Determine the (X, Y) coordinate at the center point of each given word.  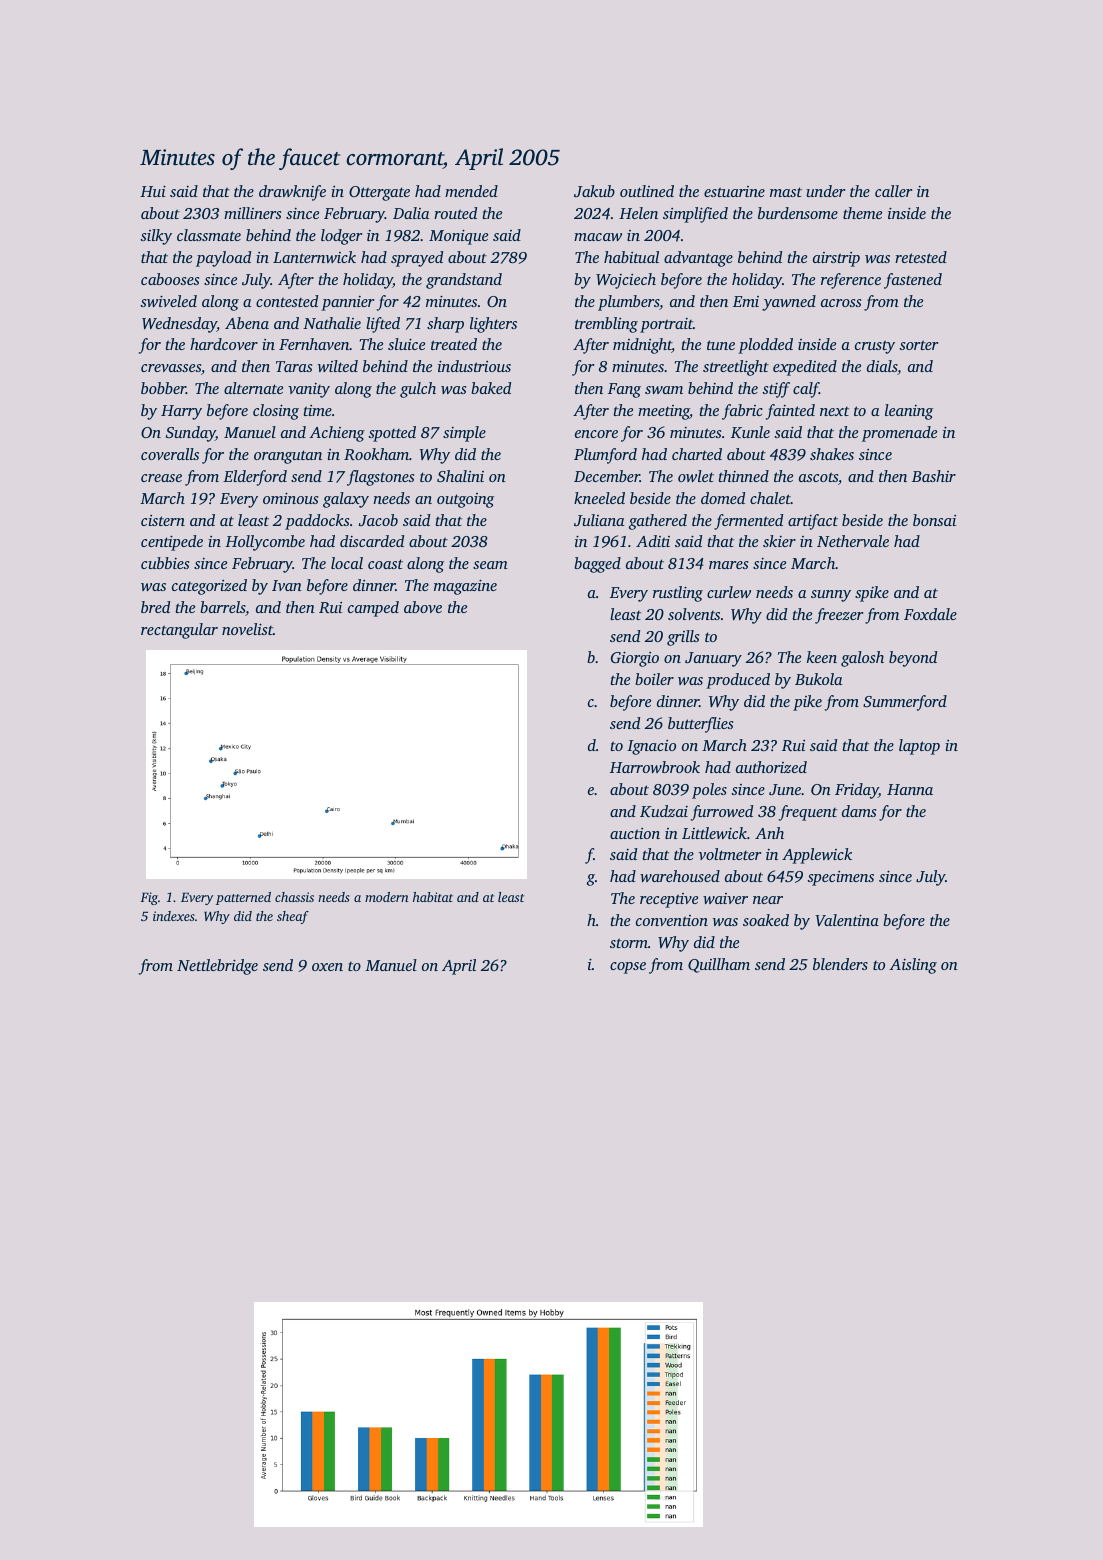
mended (471, 191)
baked (491, 388)
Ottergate (379, 193)
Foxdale (930, 614)
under (825, 191)
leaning (909, 412)
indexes (174, 916)
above (423, 607)
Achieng (337, 434)
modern (387, 897)
